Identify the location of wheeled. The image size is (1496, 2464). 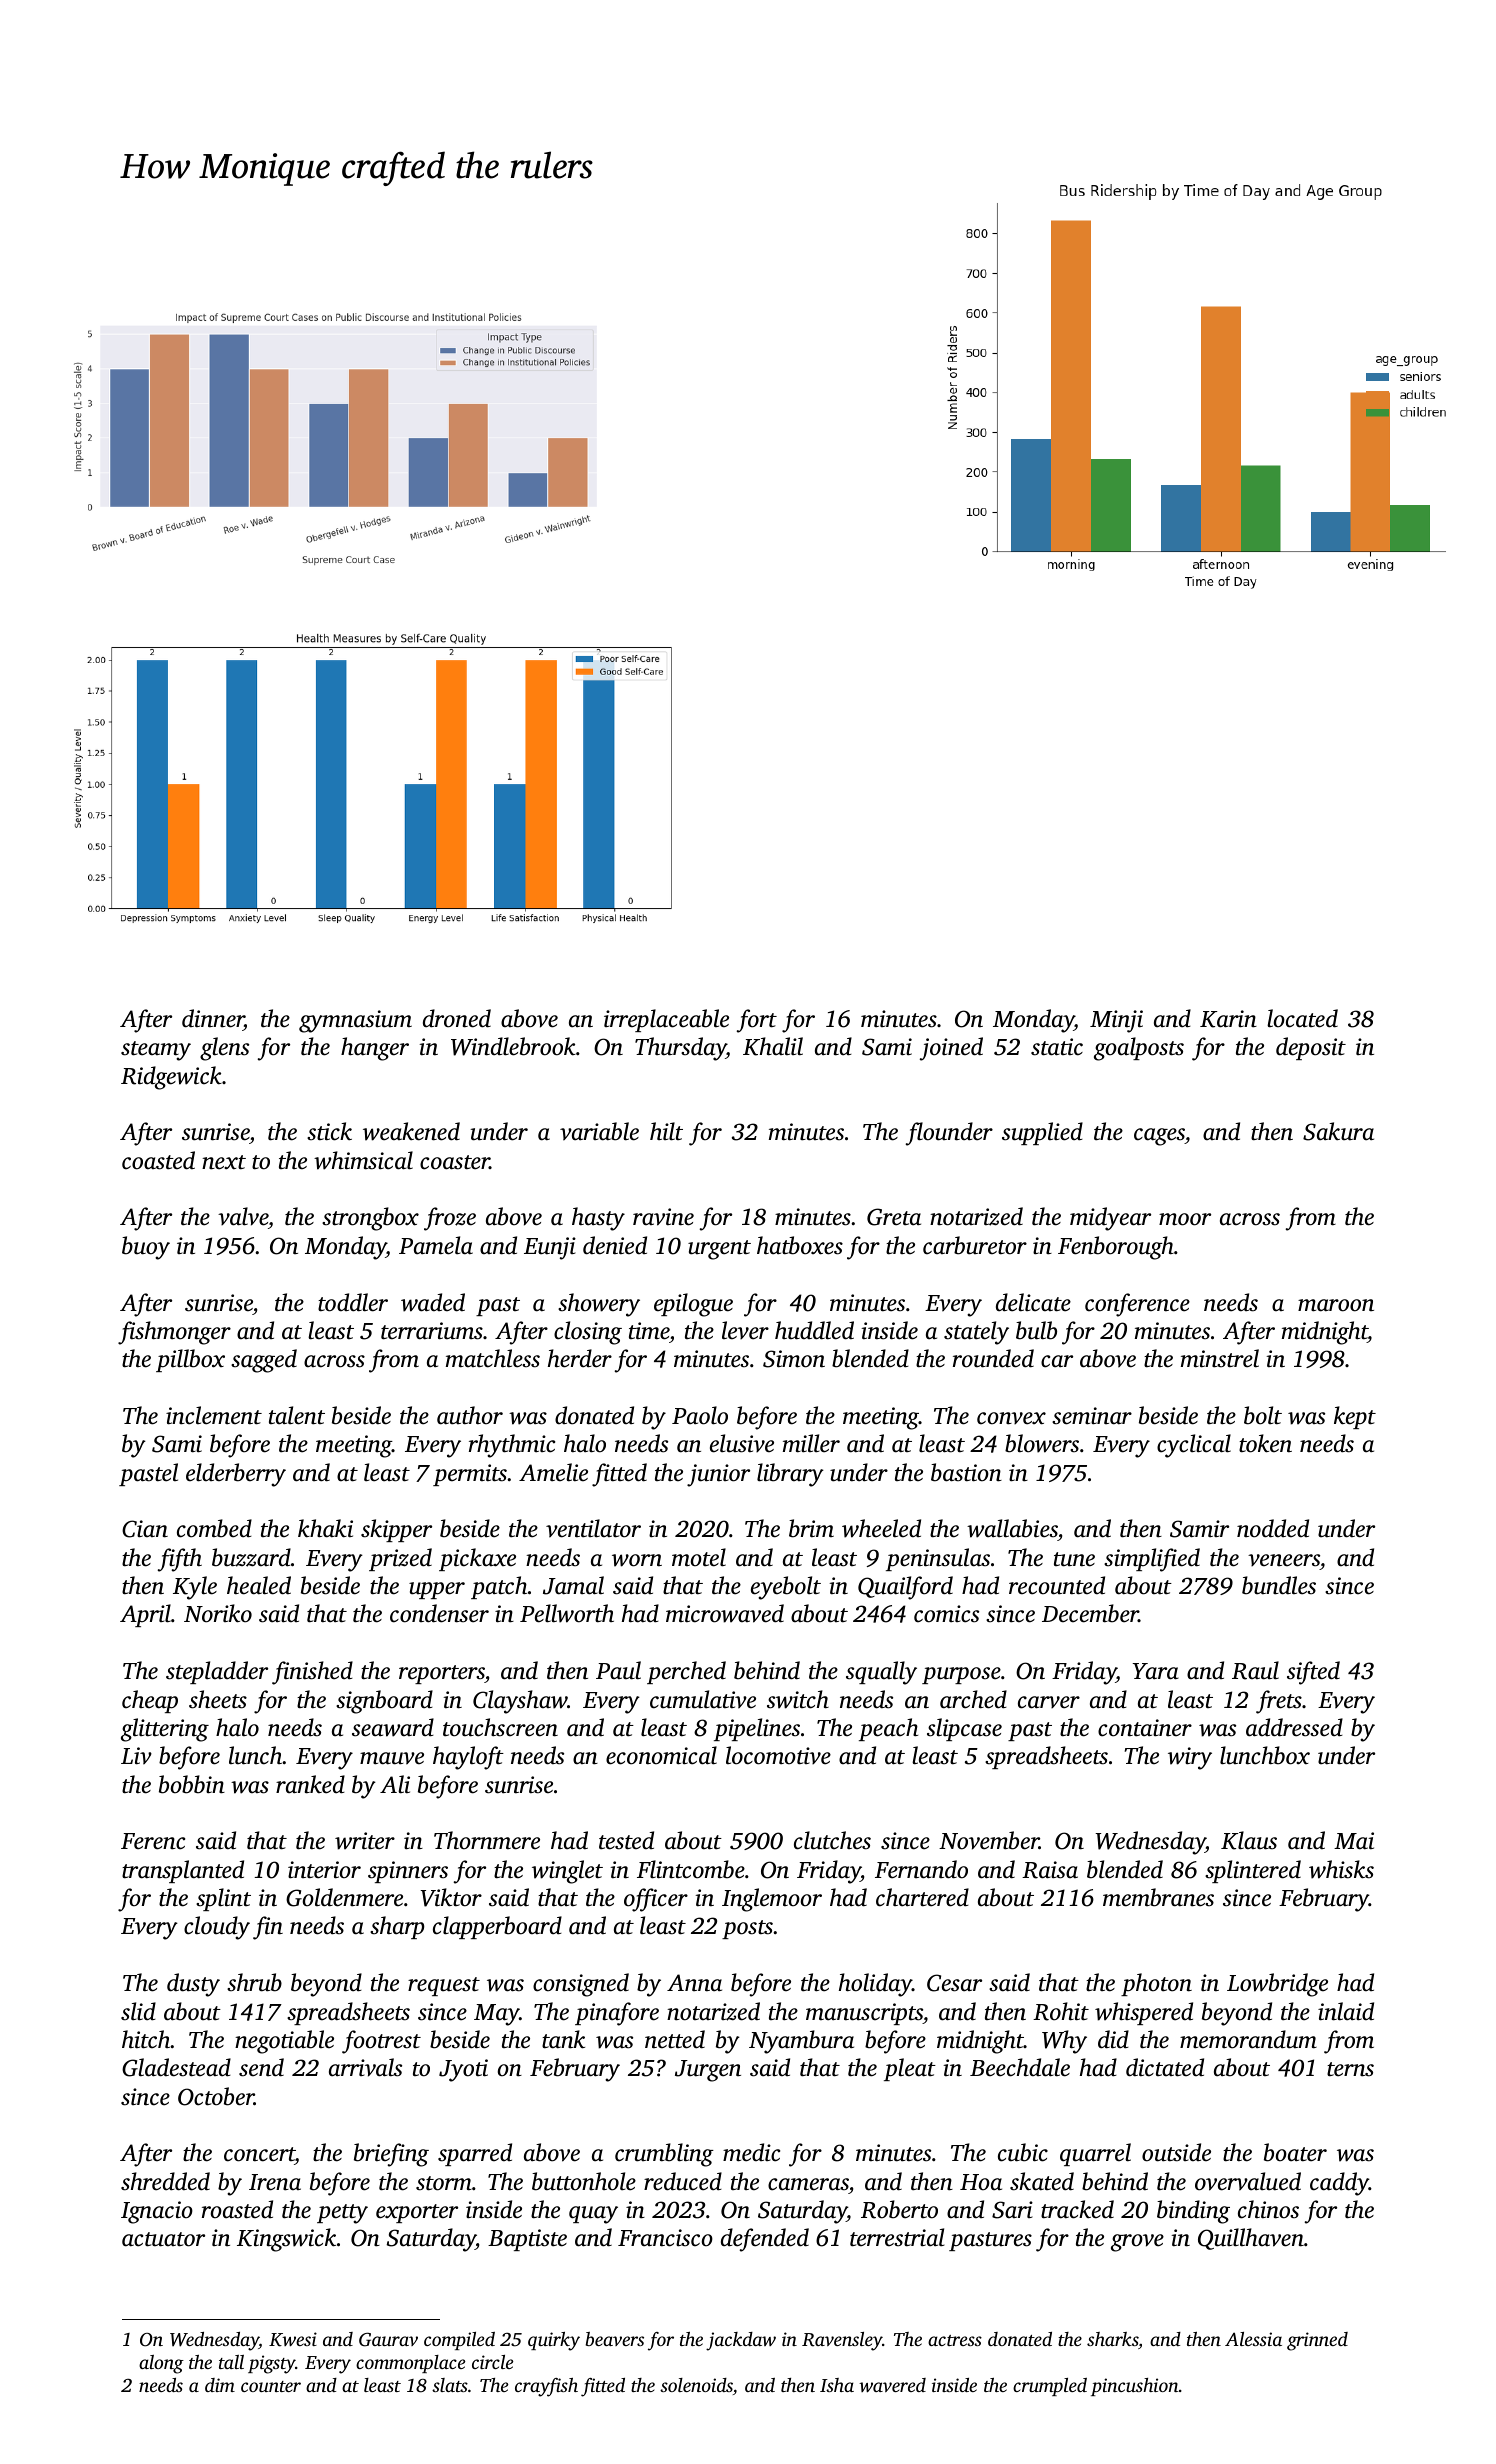
(881, 1528).
